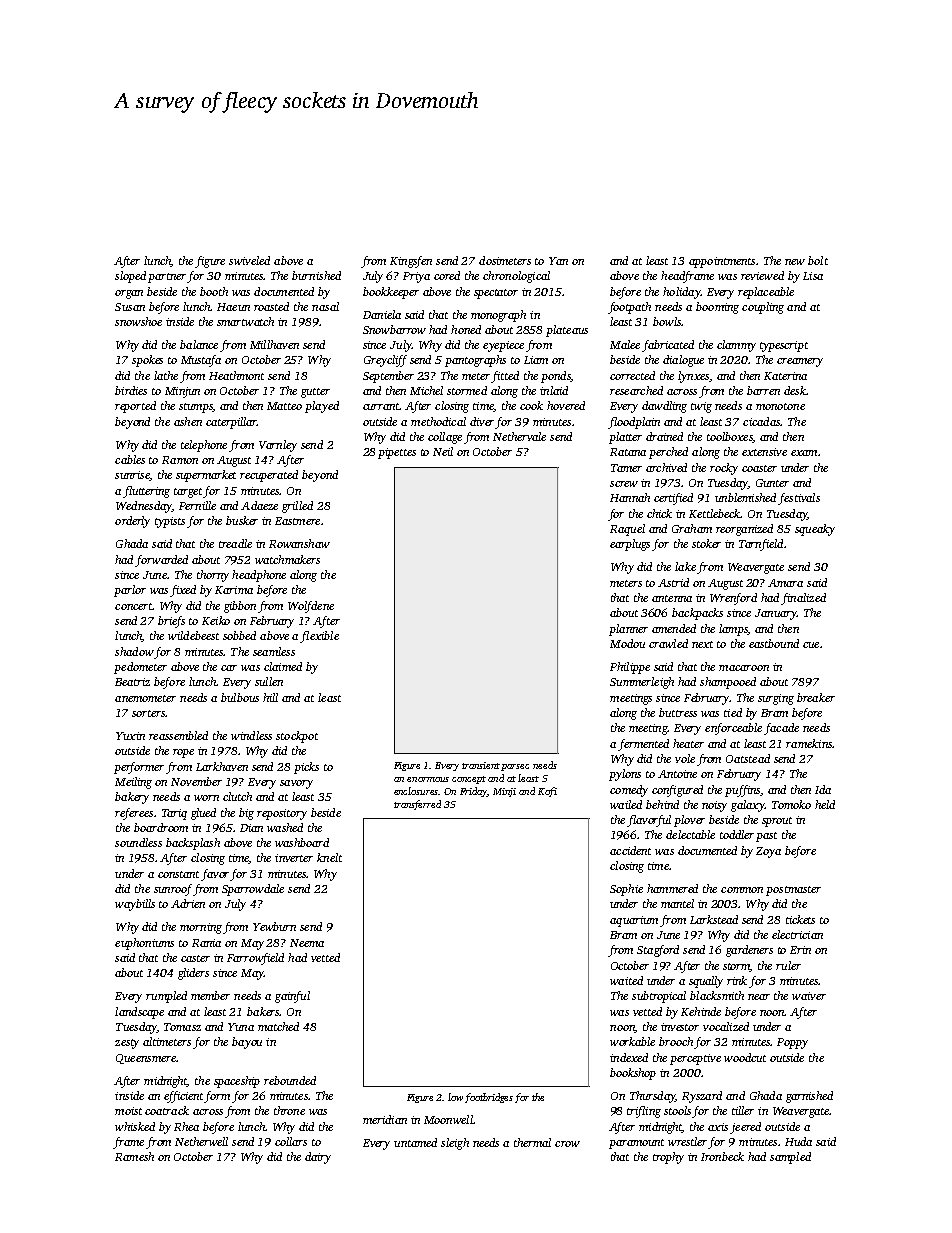 The image size is (952, 1233). What do you see at coordinates (800, 919) in the screenshot?
I see `tickets` at bounding box center [800, 919].
